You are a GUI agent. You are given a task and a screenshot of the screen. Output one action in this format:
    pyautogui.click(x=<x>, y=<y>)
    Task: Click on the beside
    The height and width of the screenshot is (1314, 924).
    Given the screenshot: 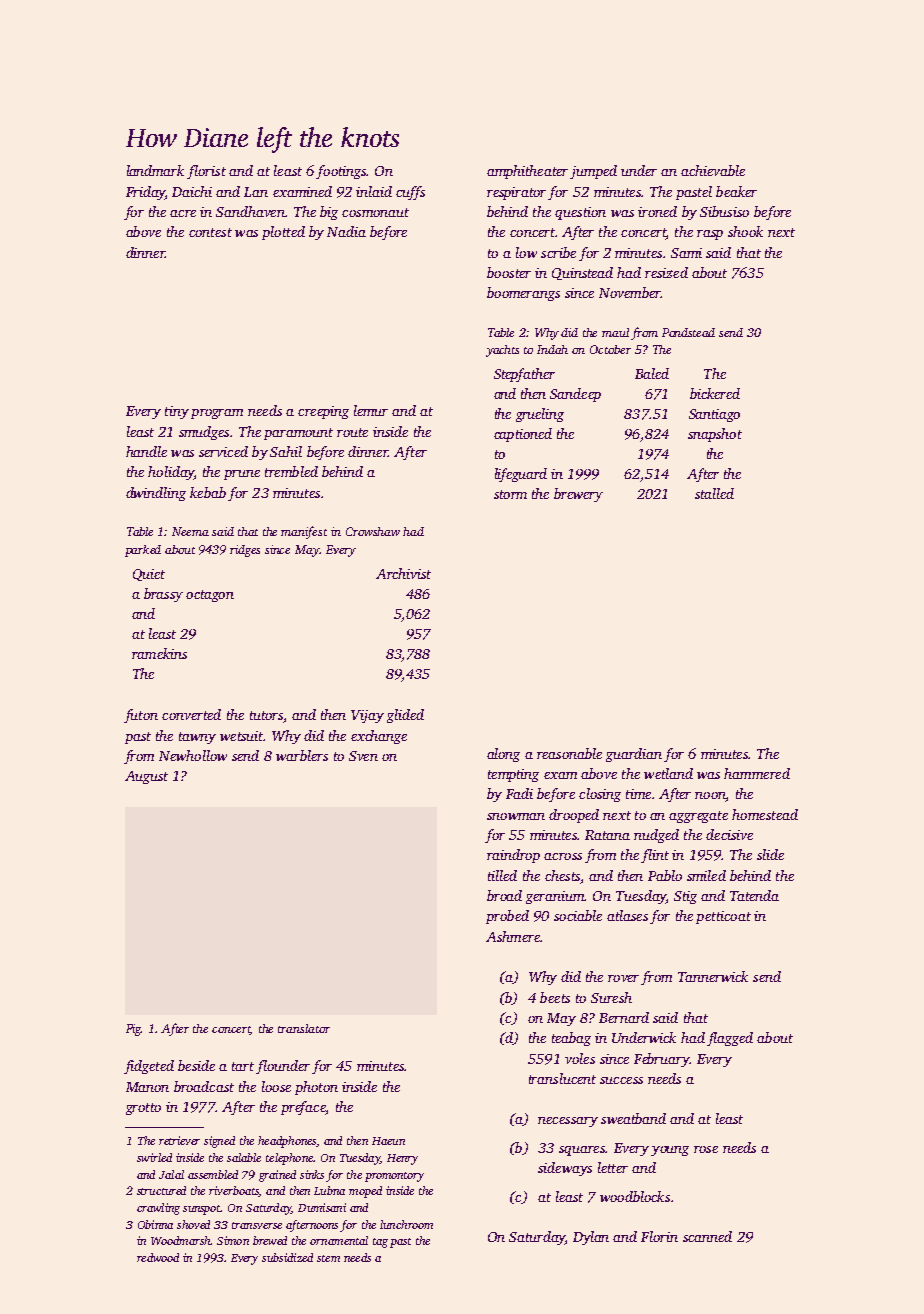 What is the action you would take?
    pyautogui.click(x=196, y=1065)
